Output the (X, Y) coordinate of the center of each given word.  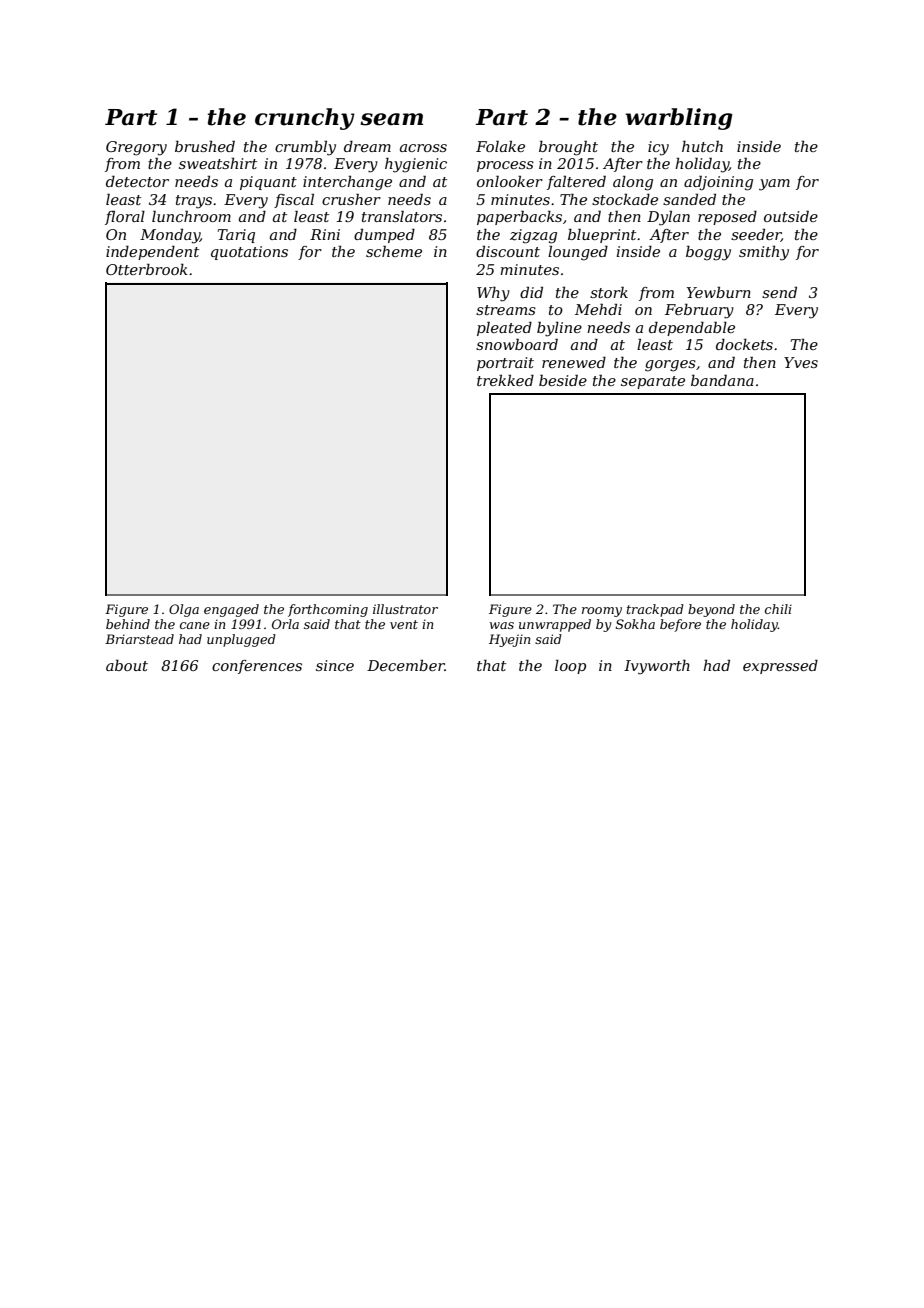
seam (391, 119)
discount (508, 251)
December (406, 665)
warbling (679, 119)
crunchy (305, 119)
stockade (625, 199)
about (127, 665)
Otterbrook (147, 269)
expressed (780, 667)
